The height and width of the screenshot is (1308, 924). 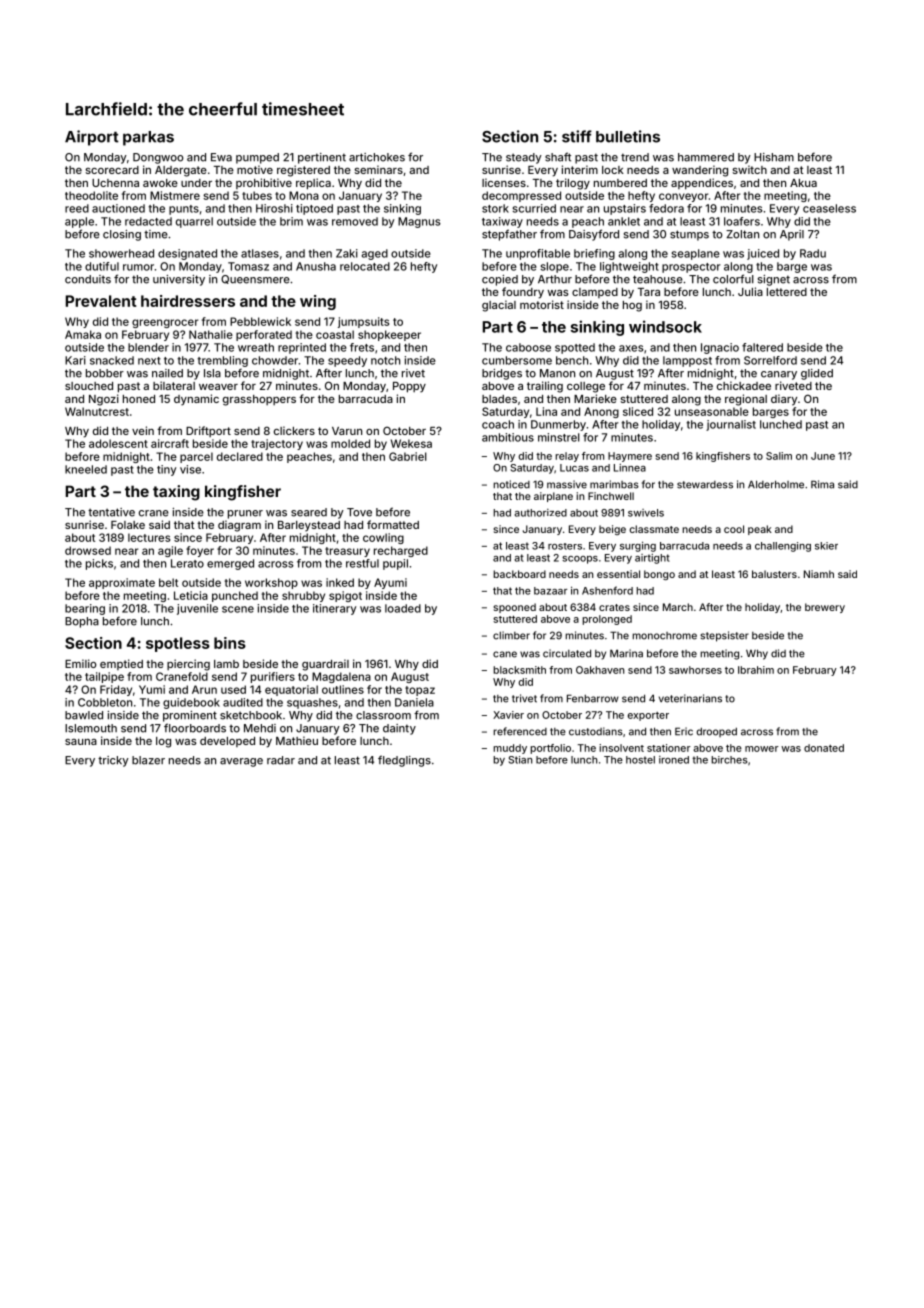 I want to click on dutiful, so click(x=102, y=266).
